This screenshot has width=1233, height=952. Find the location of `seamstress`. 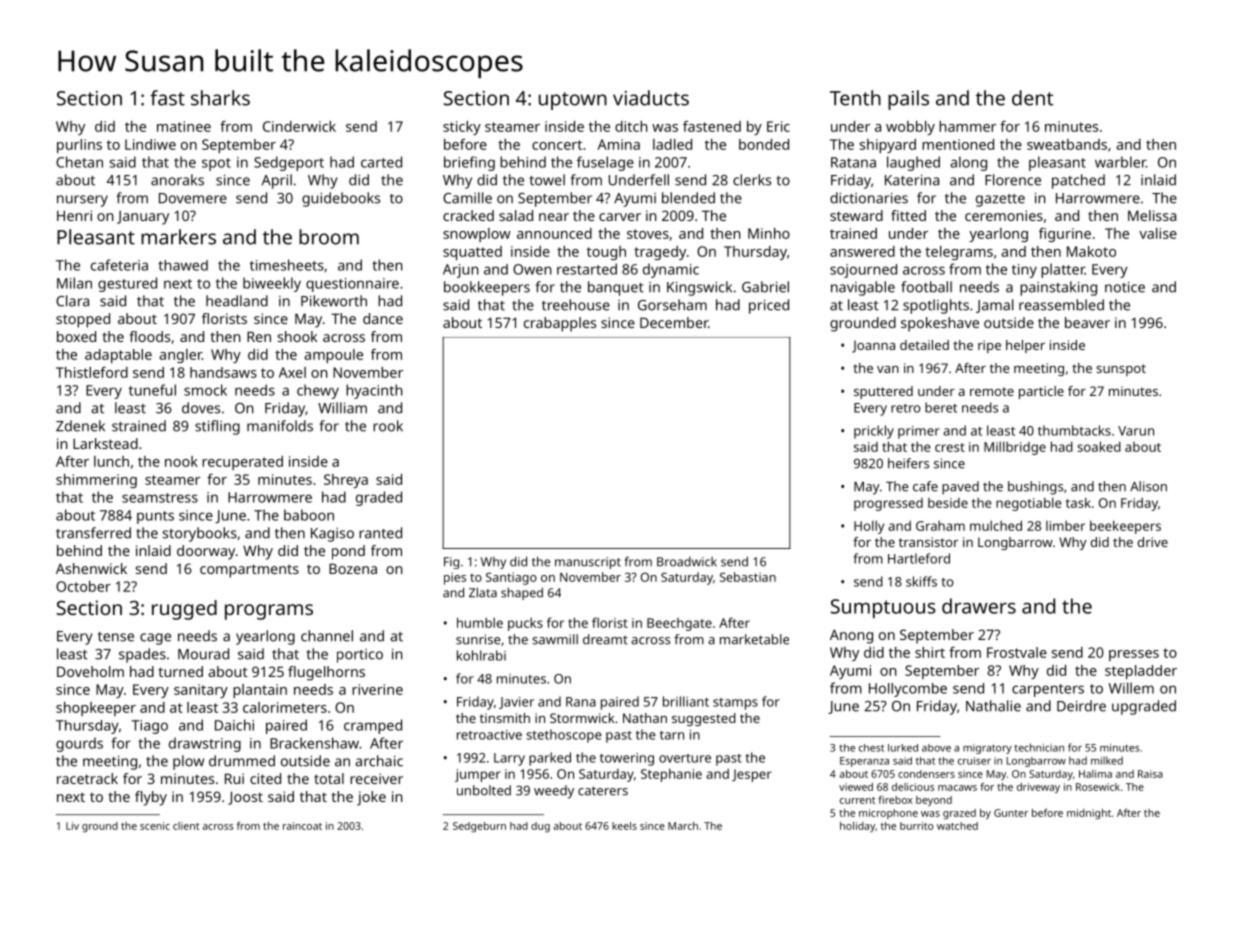

seamstress is located at coordinates (160, 498).
